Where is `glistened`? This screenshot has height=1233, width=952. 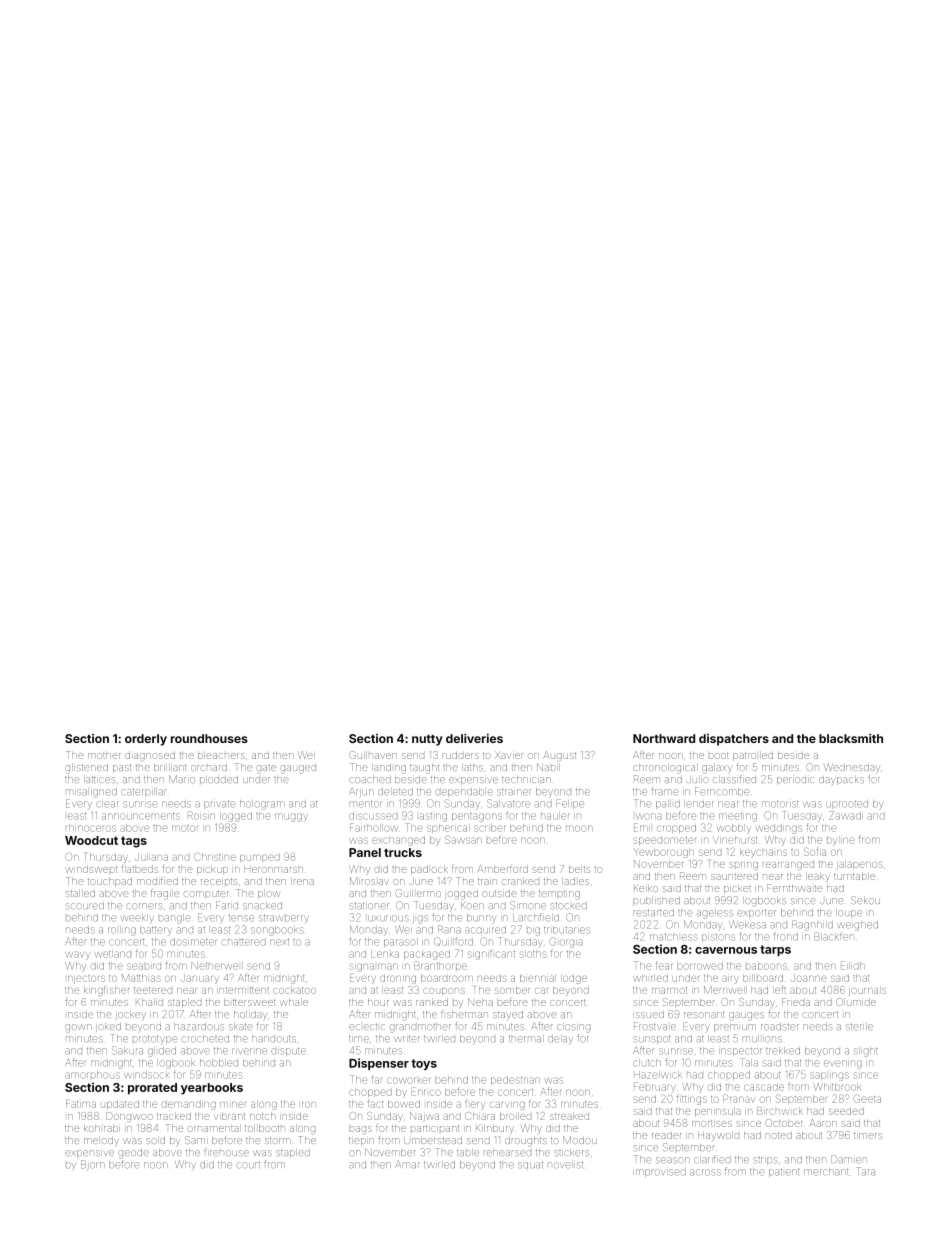
glistened is located at coordinates (86, 769).
